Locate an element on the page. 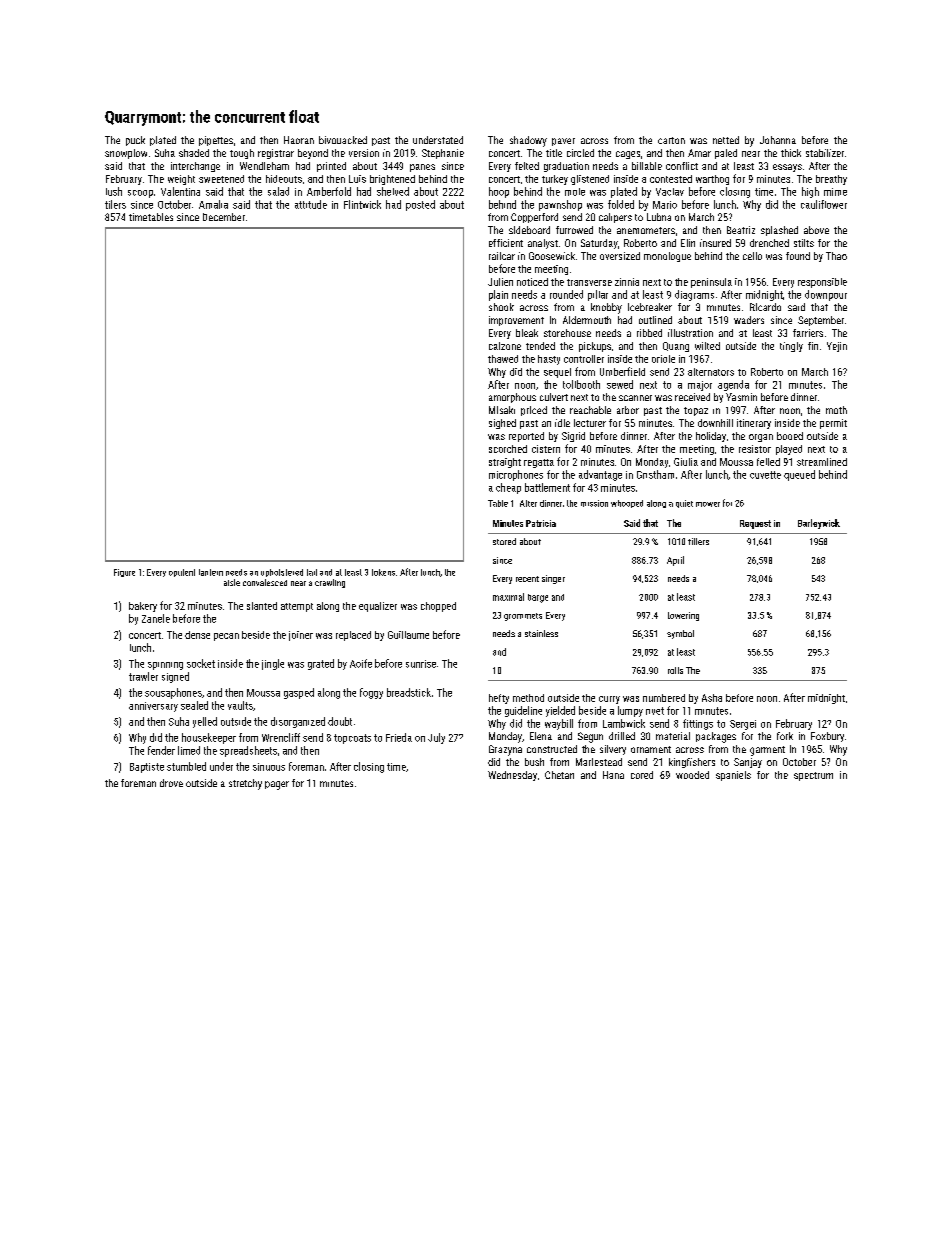  December is located at coordinates (224, 217).
